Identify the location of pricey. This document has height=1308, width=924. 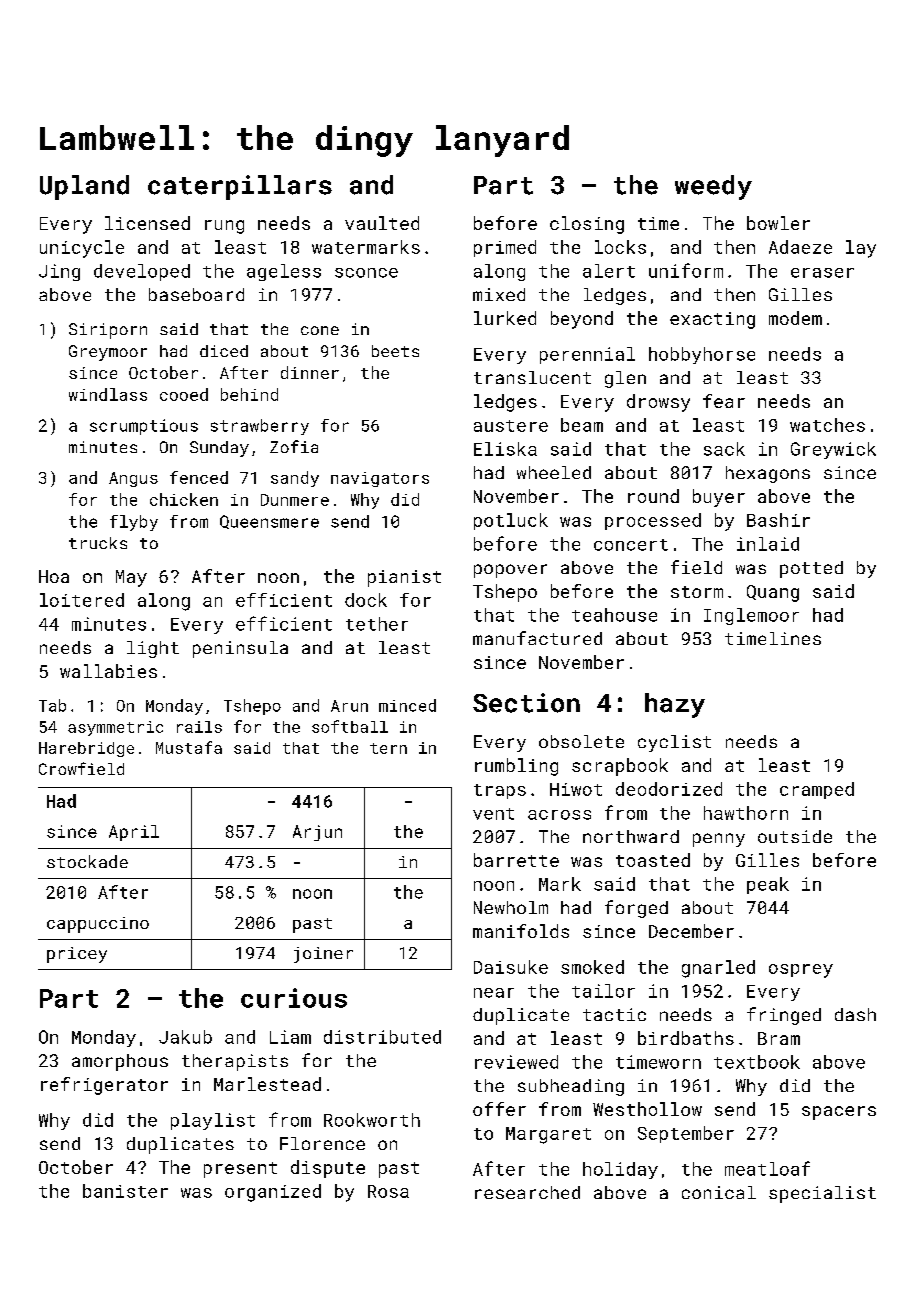
(77, 955).
